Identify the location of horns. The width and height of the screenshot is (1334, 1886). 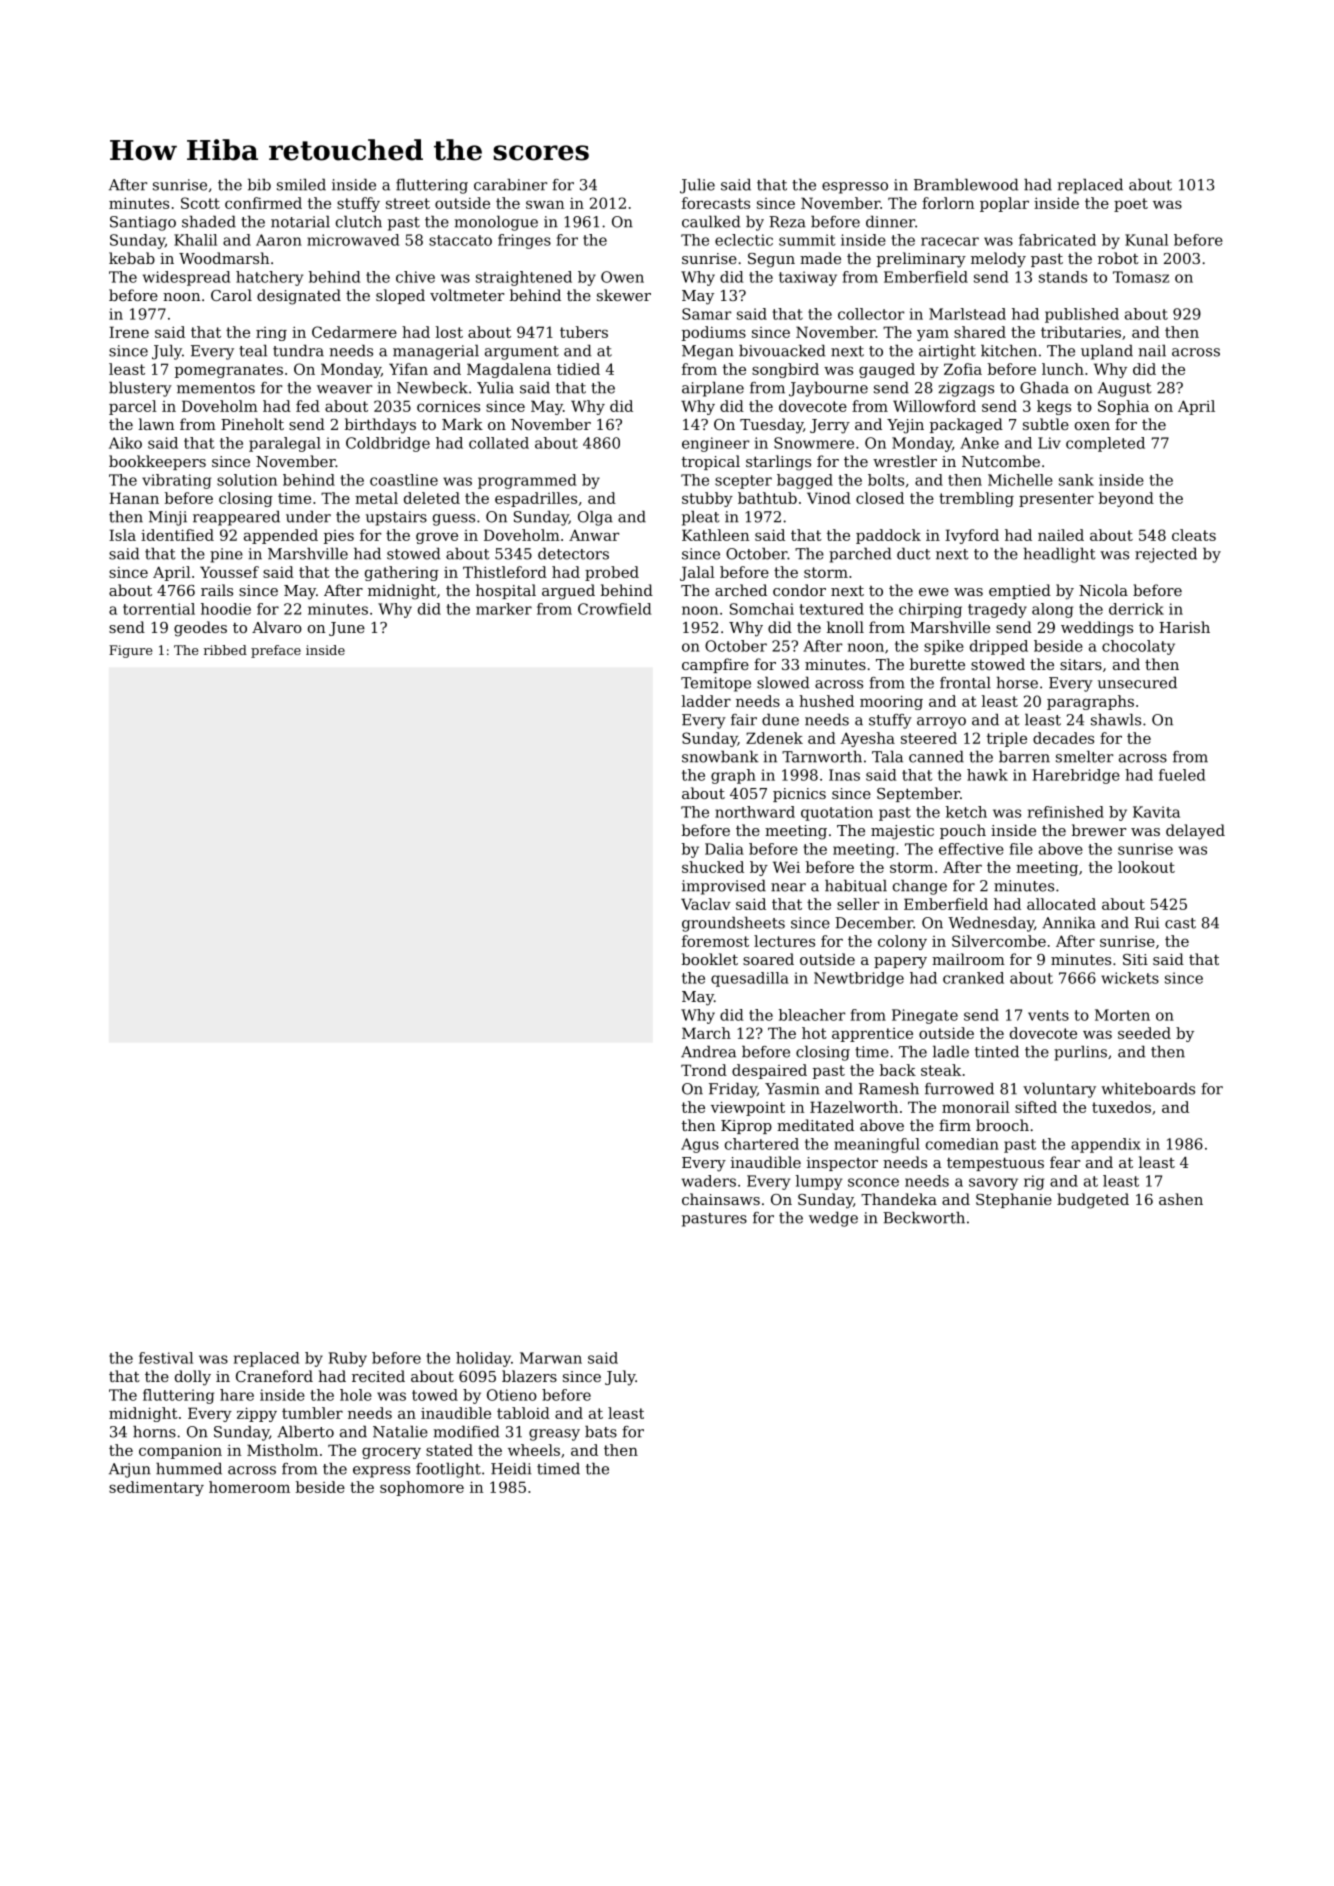
(154, 1432).
